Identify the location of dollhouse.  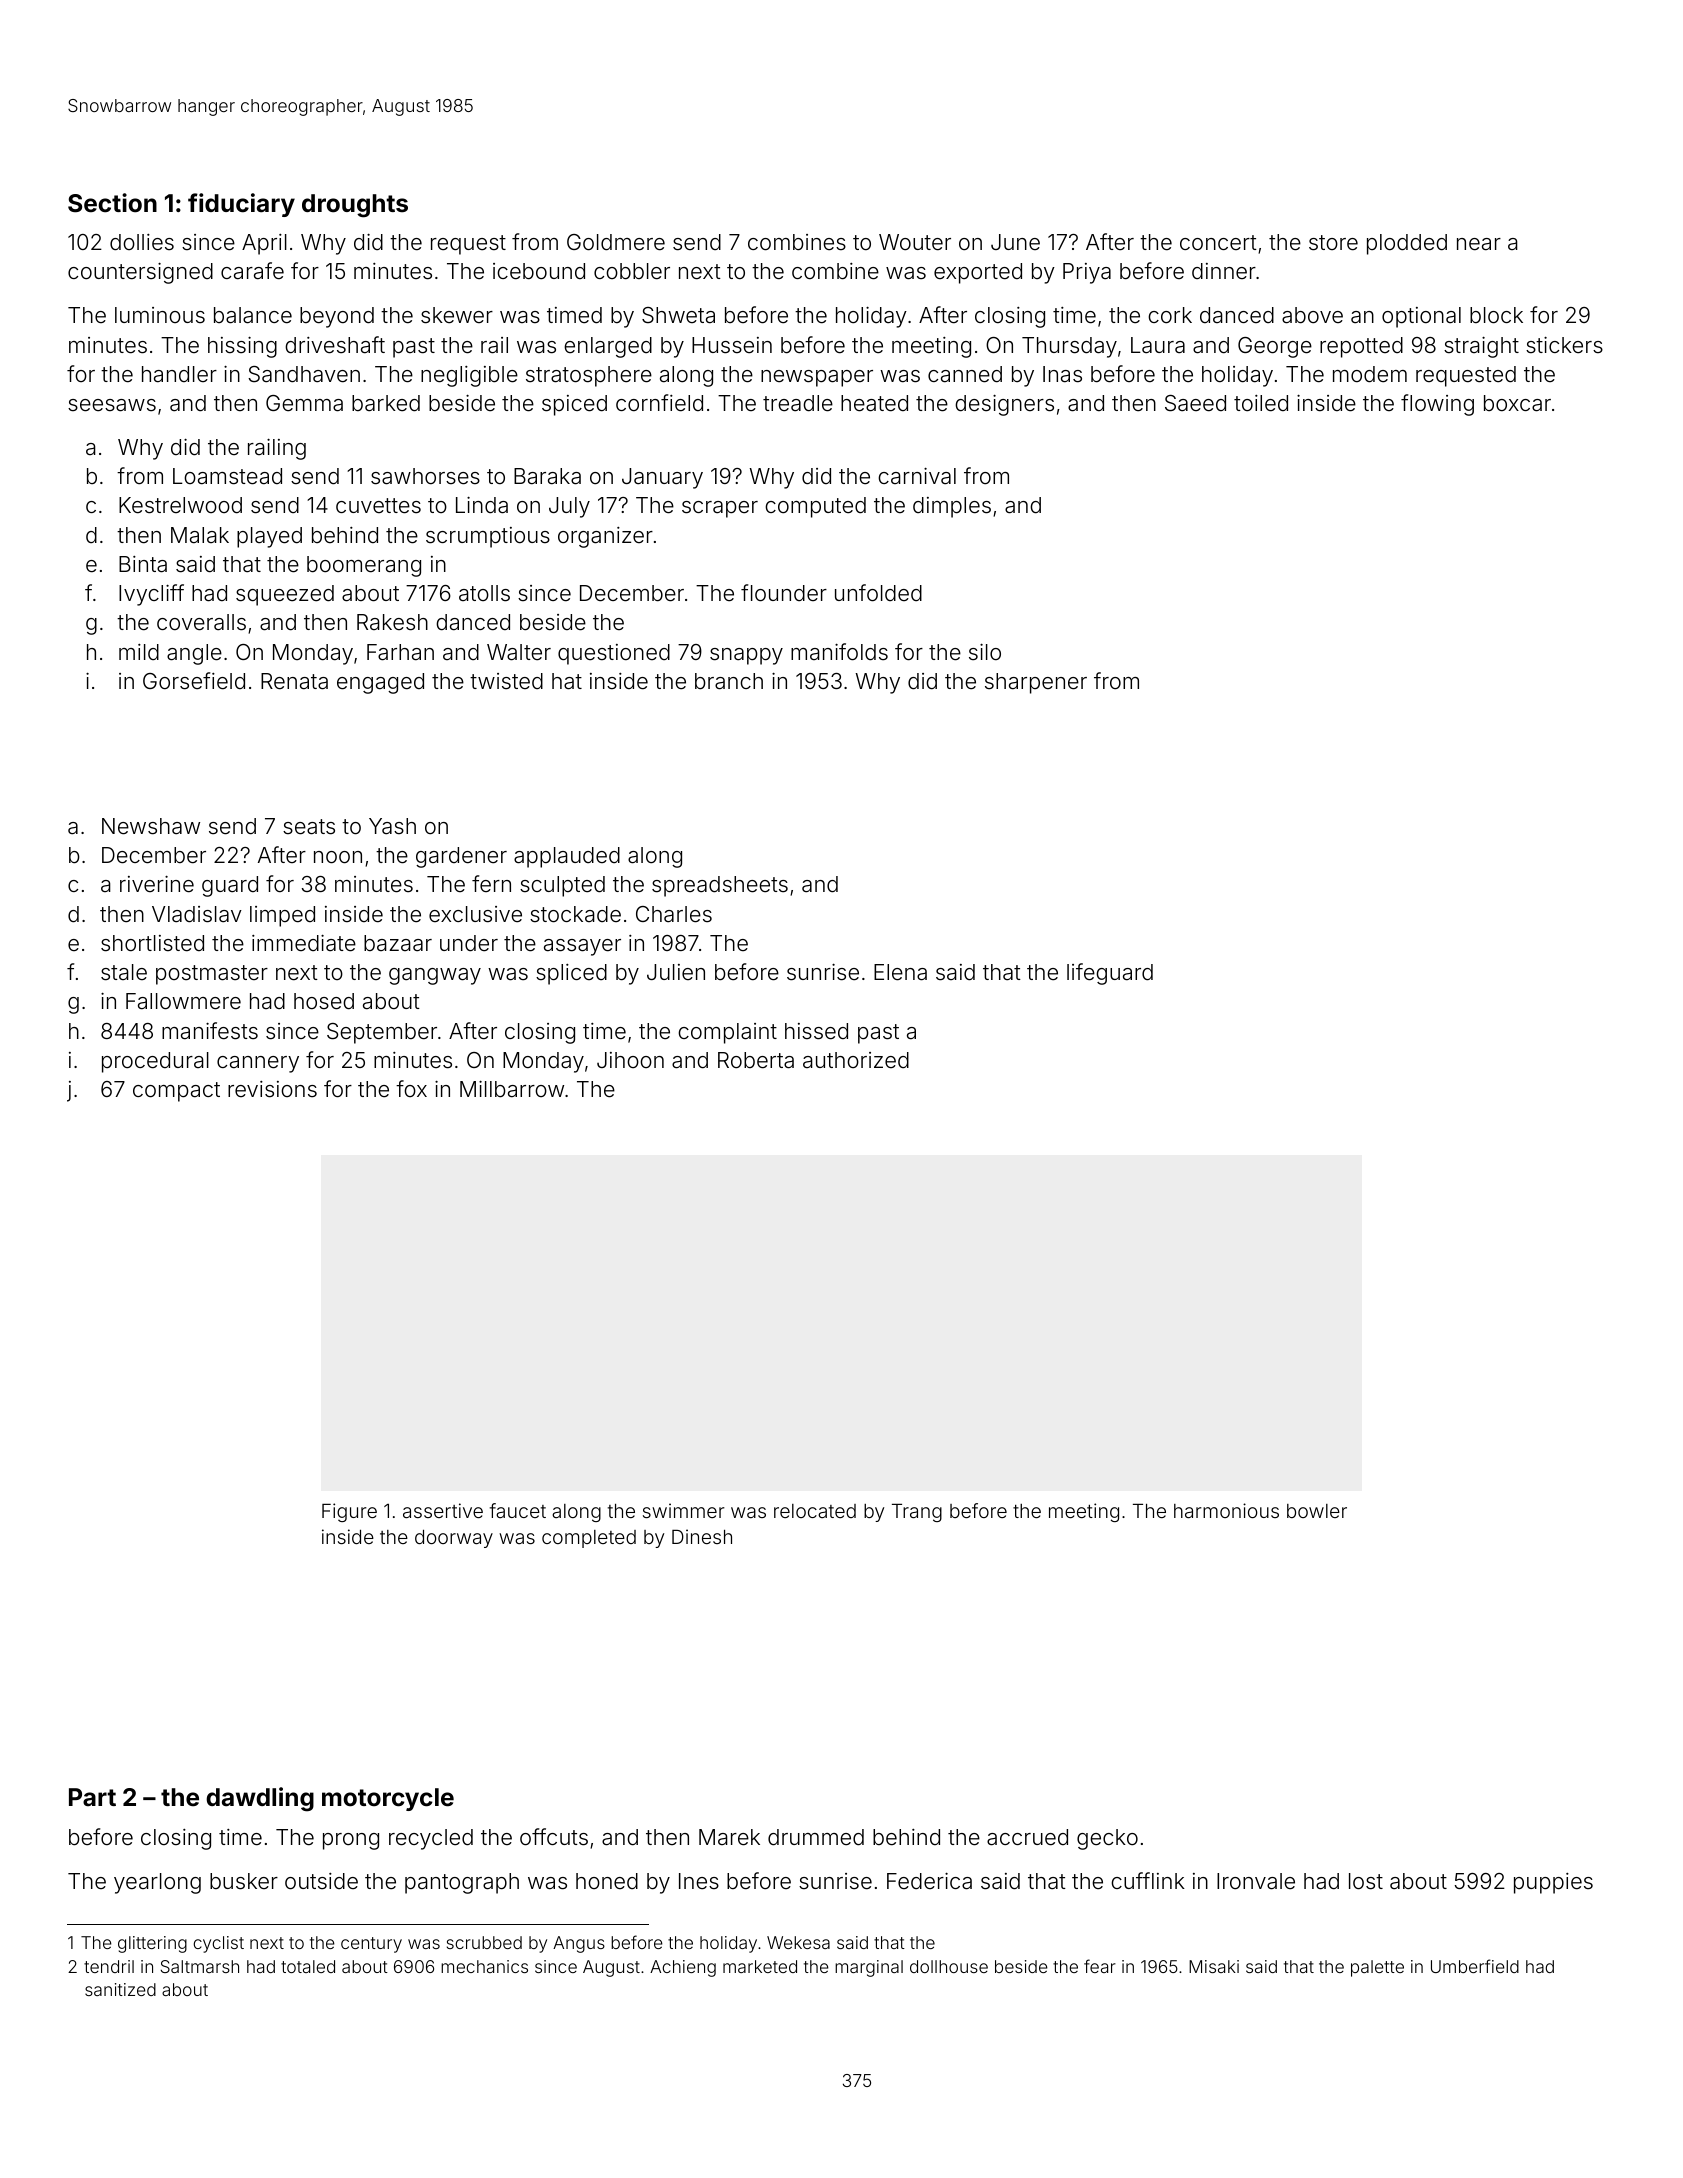
(949, 1966).
